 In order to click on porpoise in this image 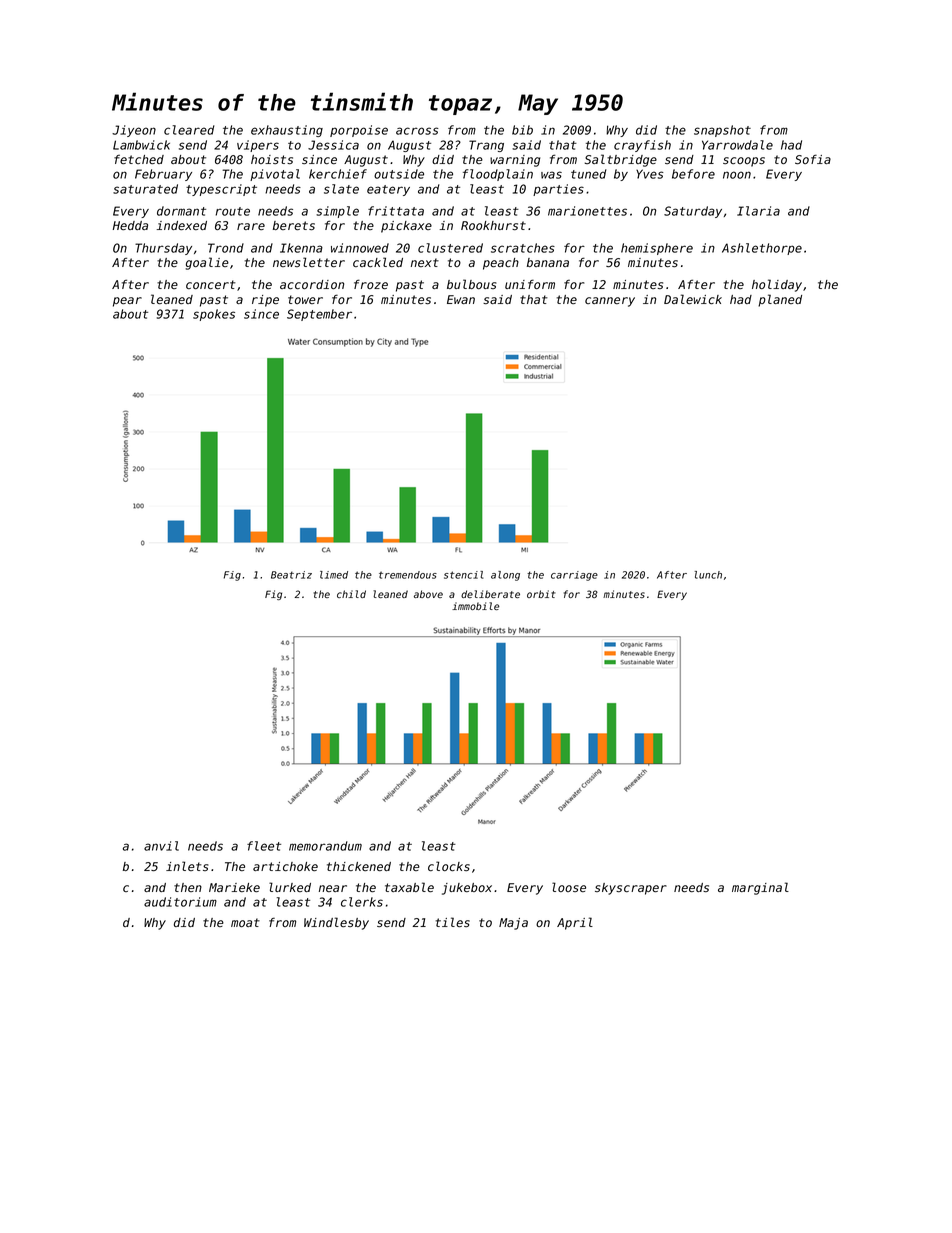, I will do `click(359, 131)`.
